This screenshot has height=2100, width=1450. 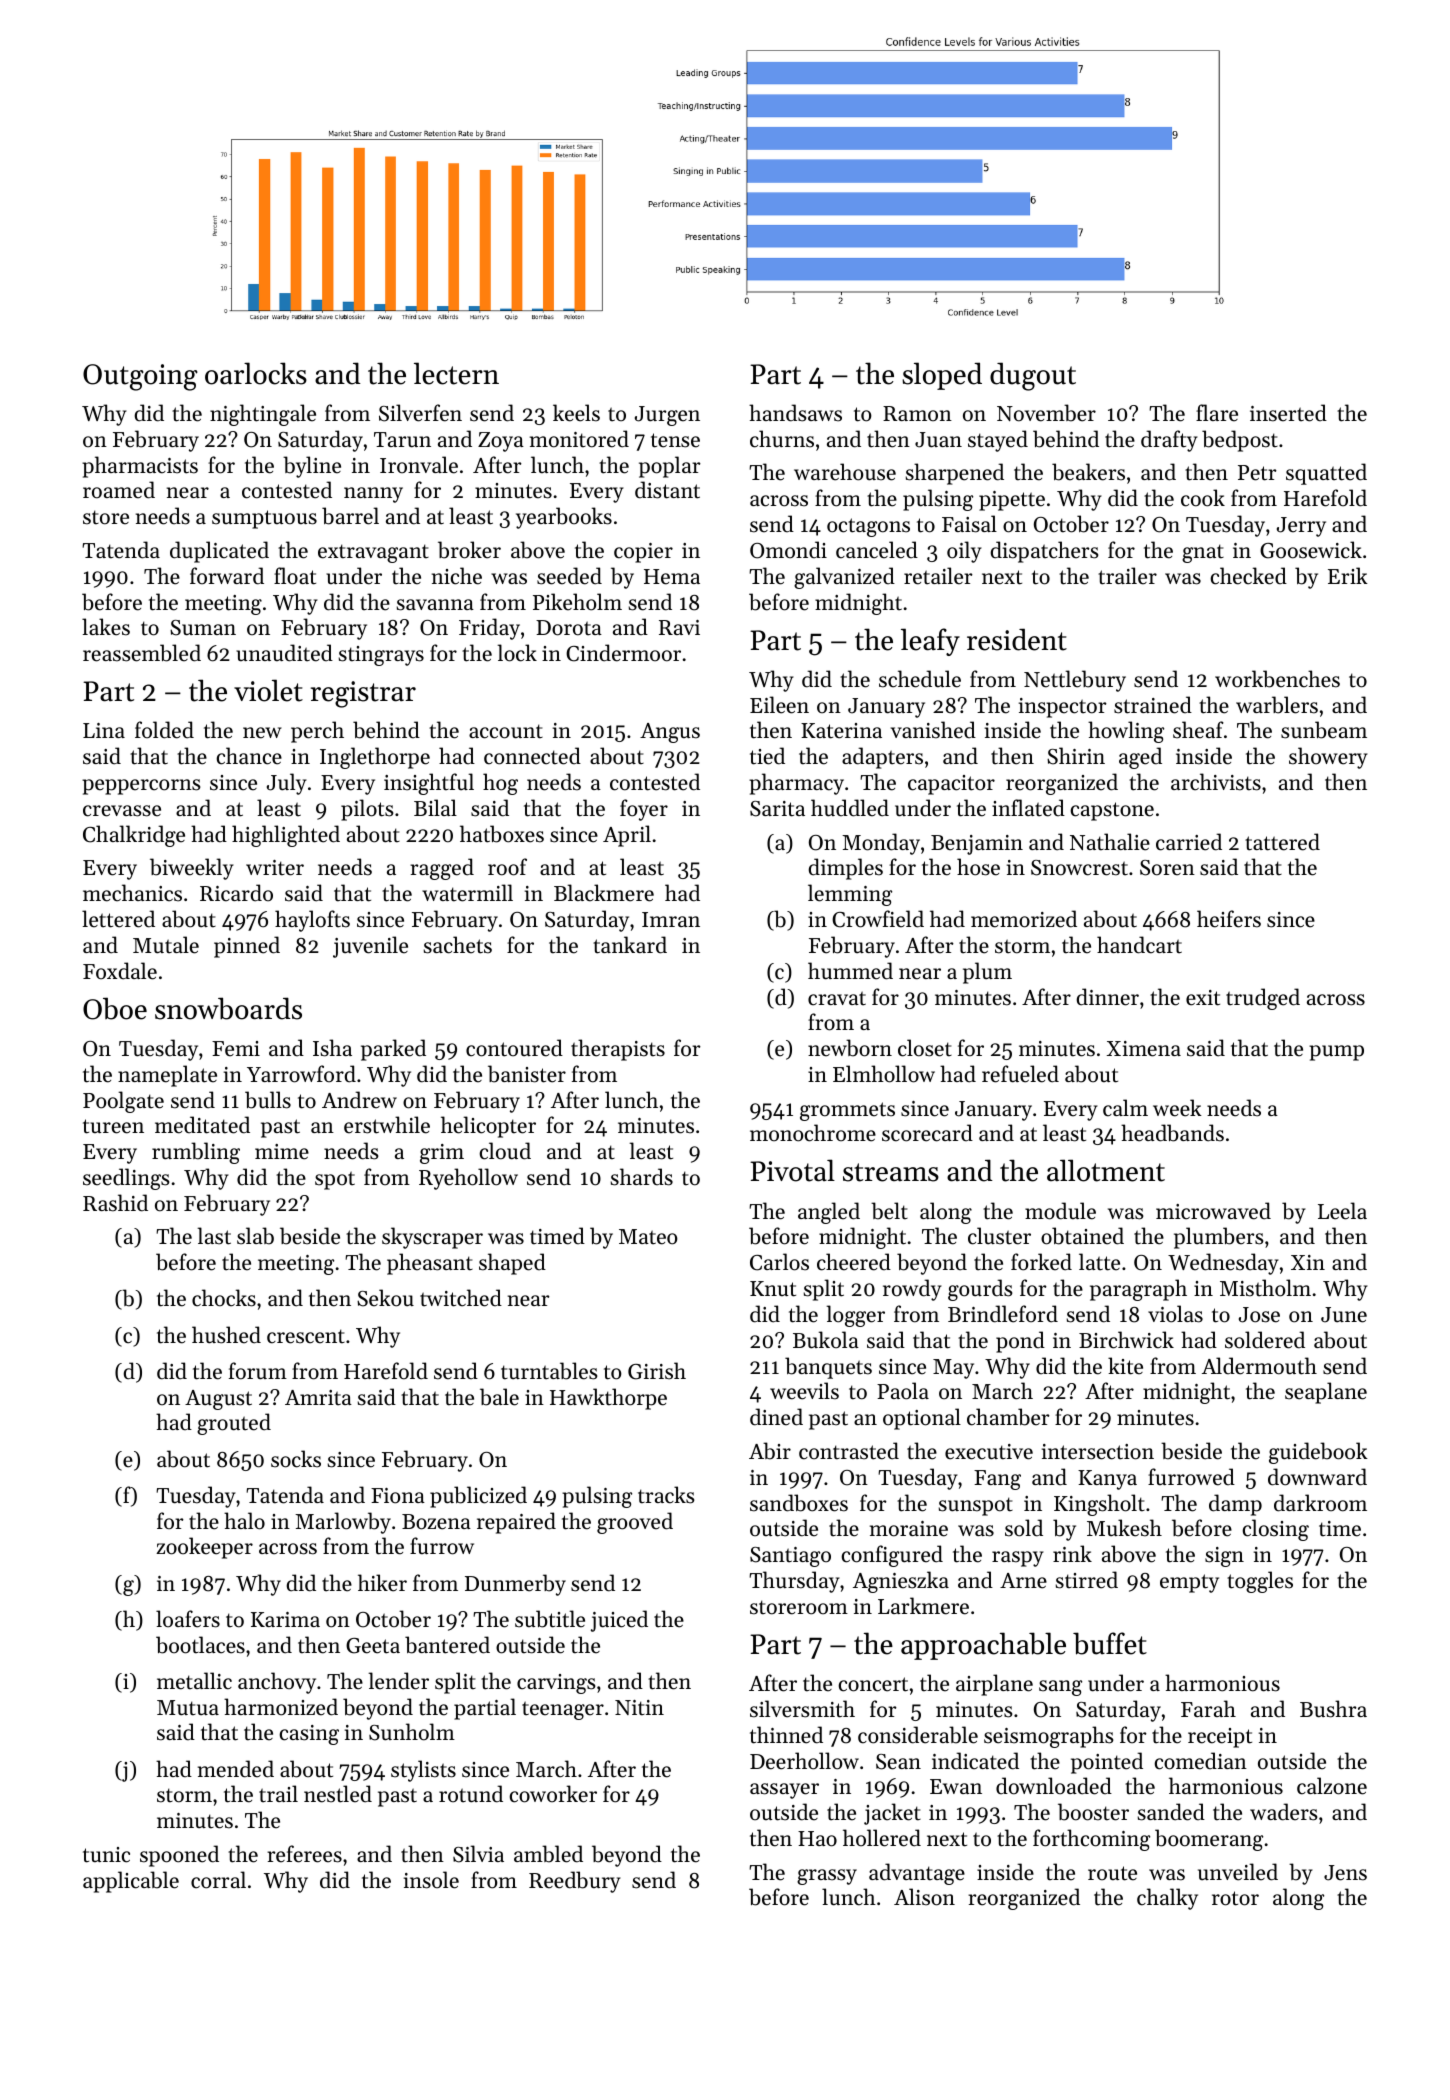 What do you see at coordinates (1099, 1262) in the screenshot?
I see `latte` at bounding box center [1099, 1262].
